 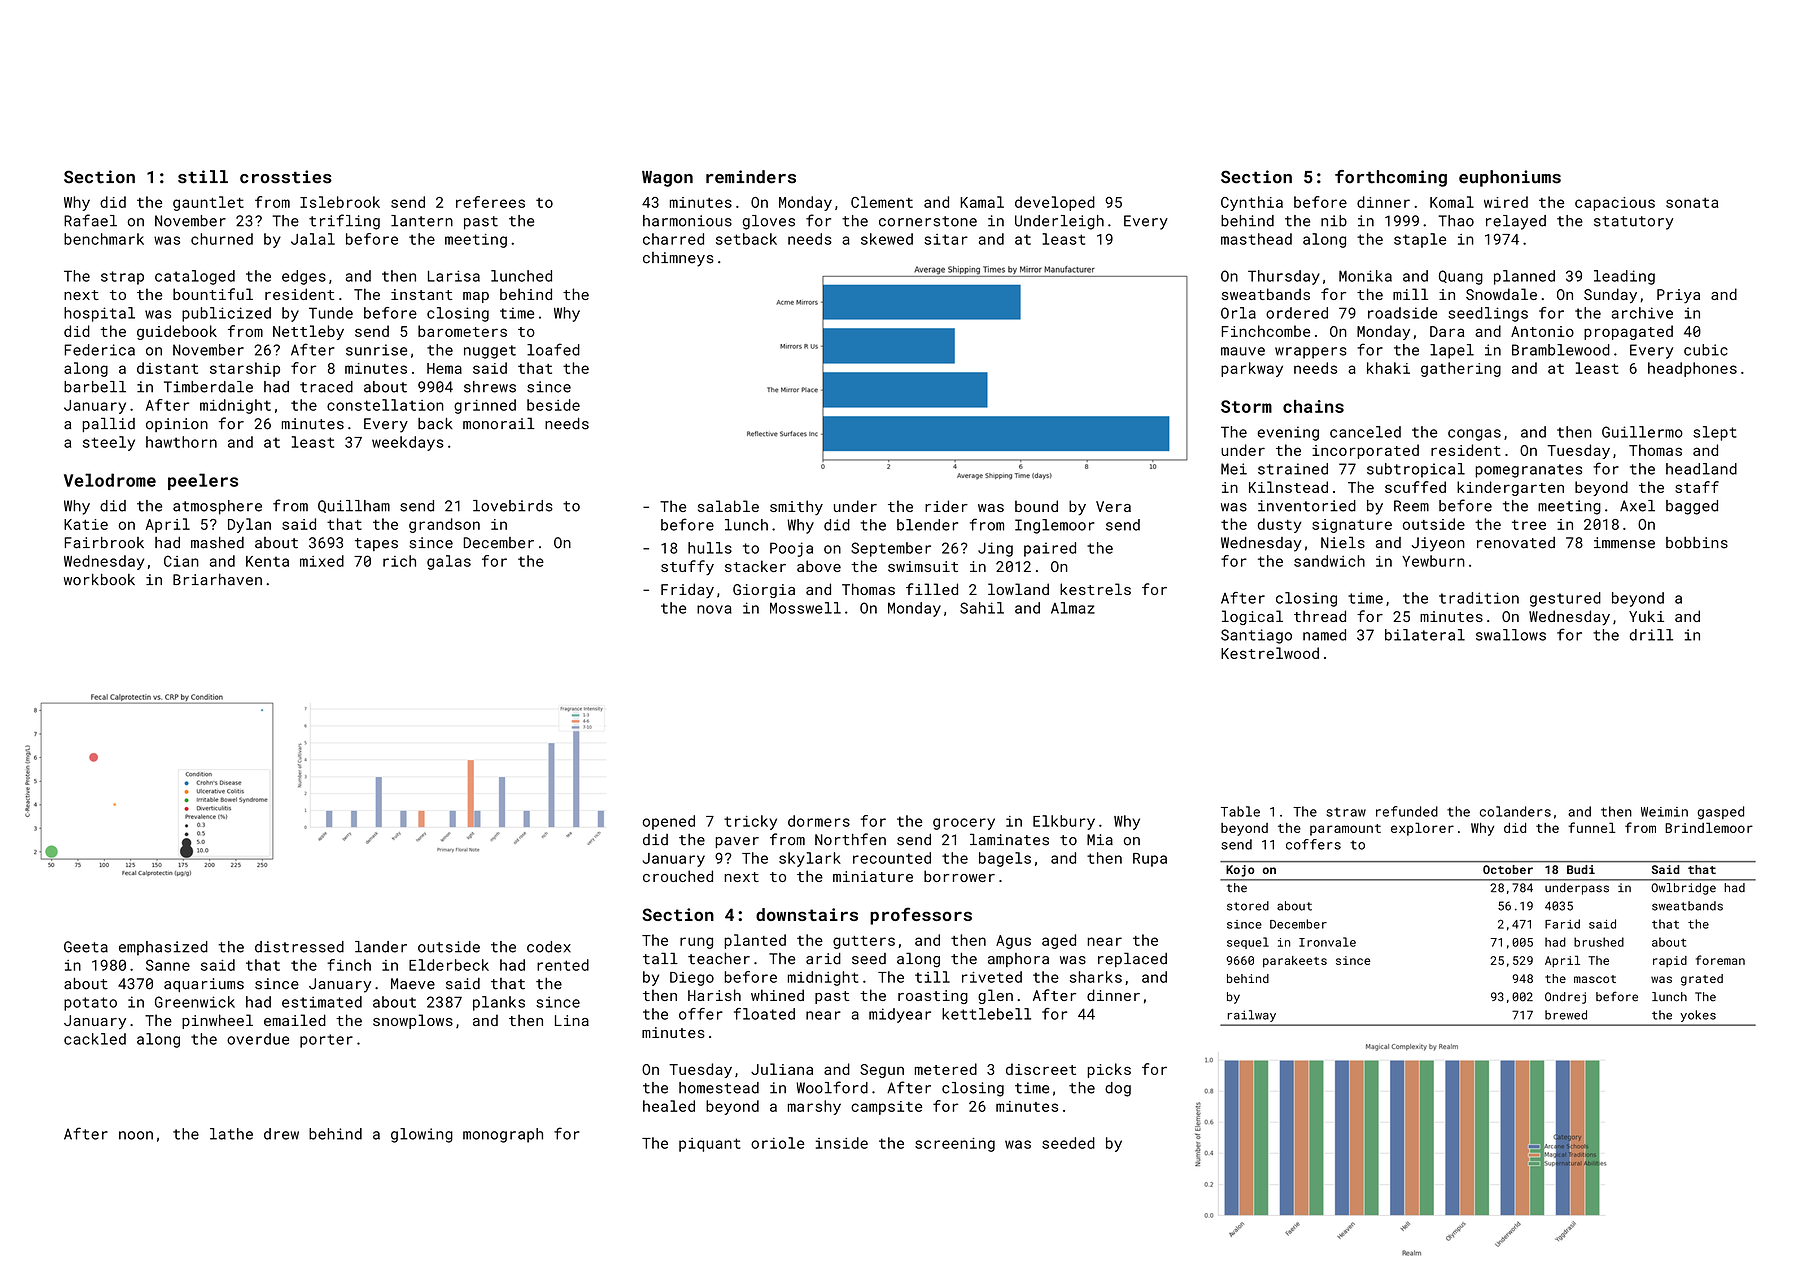 What do you see at coordinates (1064, 822) in the page?
I see `Elkbury` at bounding box center [1064, 822].
